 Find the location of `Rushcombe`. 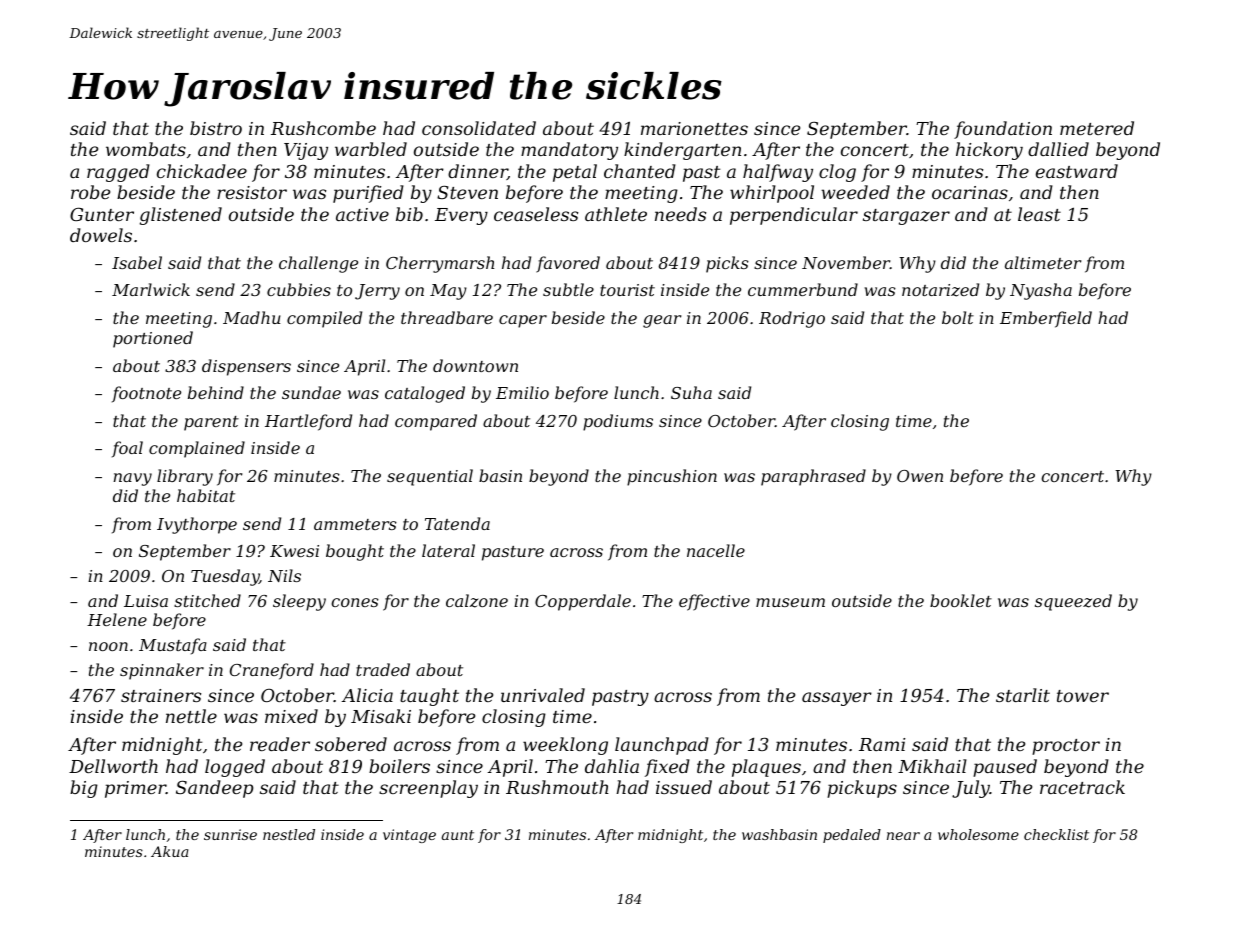

Rushcombe is located at coordinates (323, 128).
